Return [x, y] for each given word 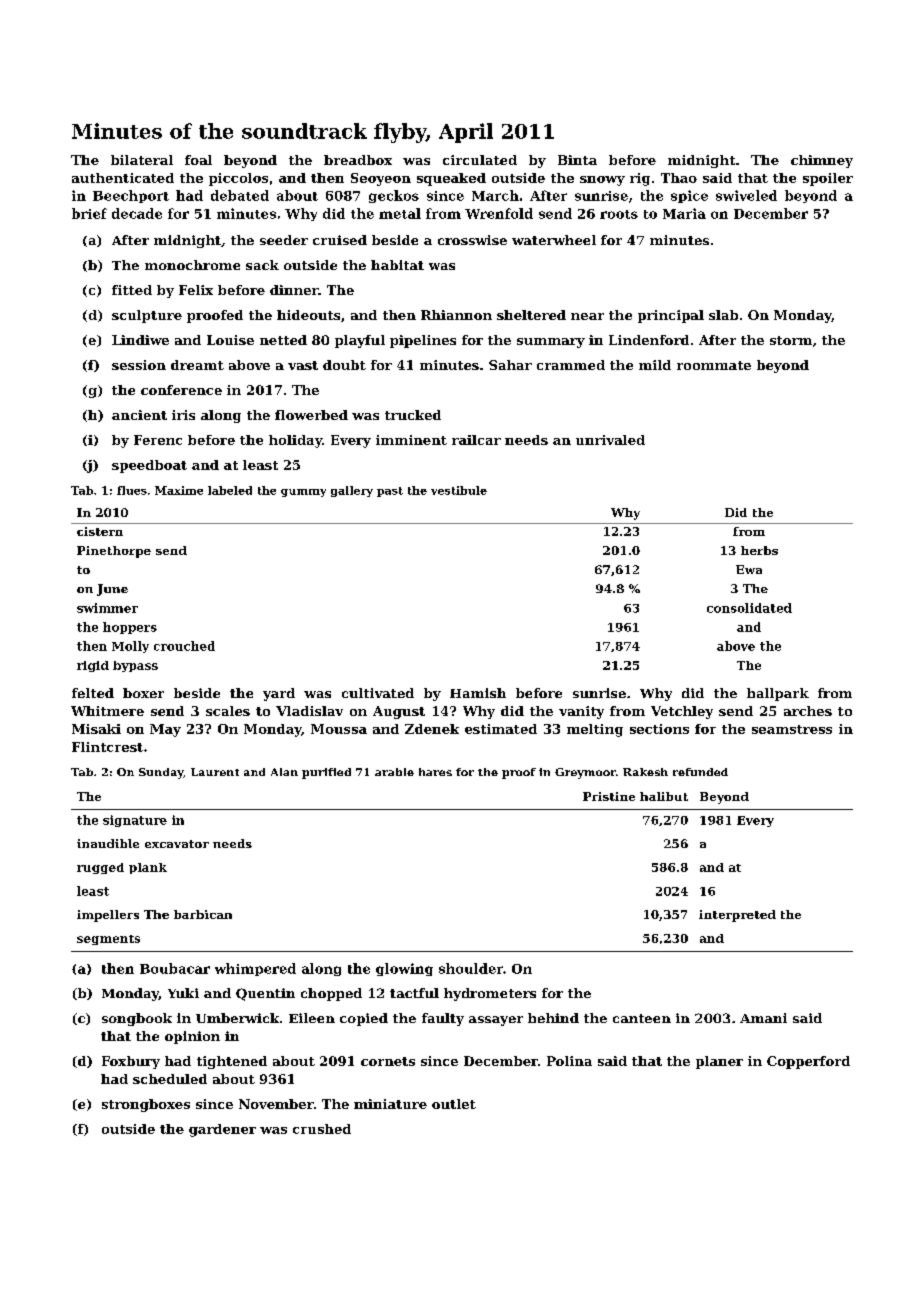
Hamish [478, 693]
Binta [577, 160]
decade [137, 213]
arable [394, 772]
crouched [184, 646]
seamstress [792, 729]
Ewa [749, 569]
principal [671, 316]
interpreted [737, 916]
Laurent [215, 772]
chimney [822, 161]
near [587, 316]
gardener [222, 1130]
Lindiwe [140, 340]
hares [435, 772]
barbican [203, 914]
